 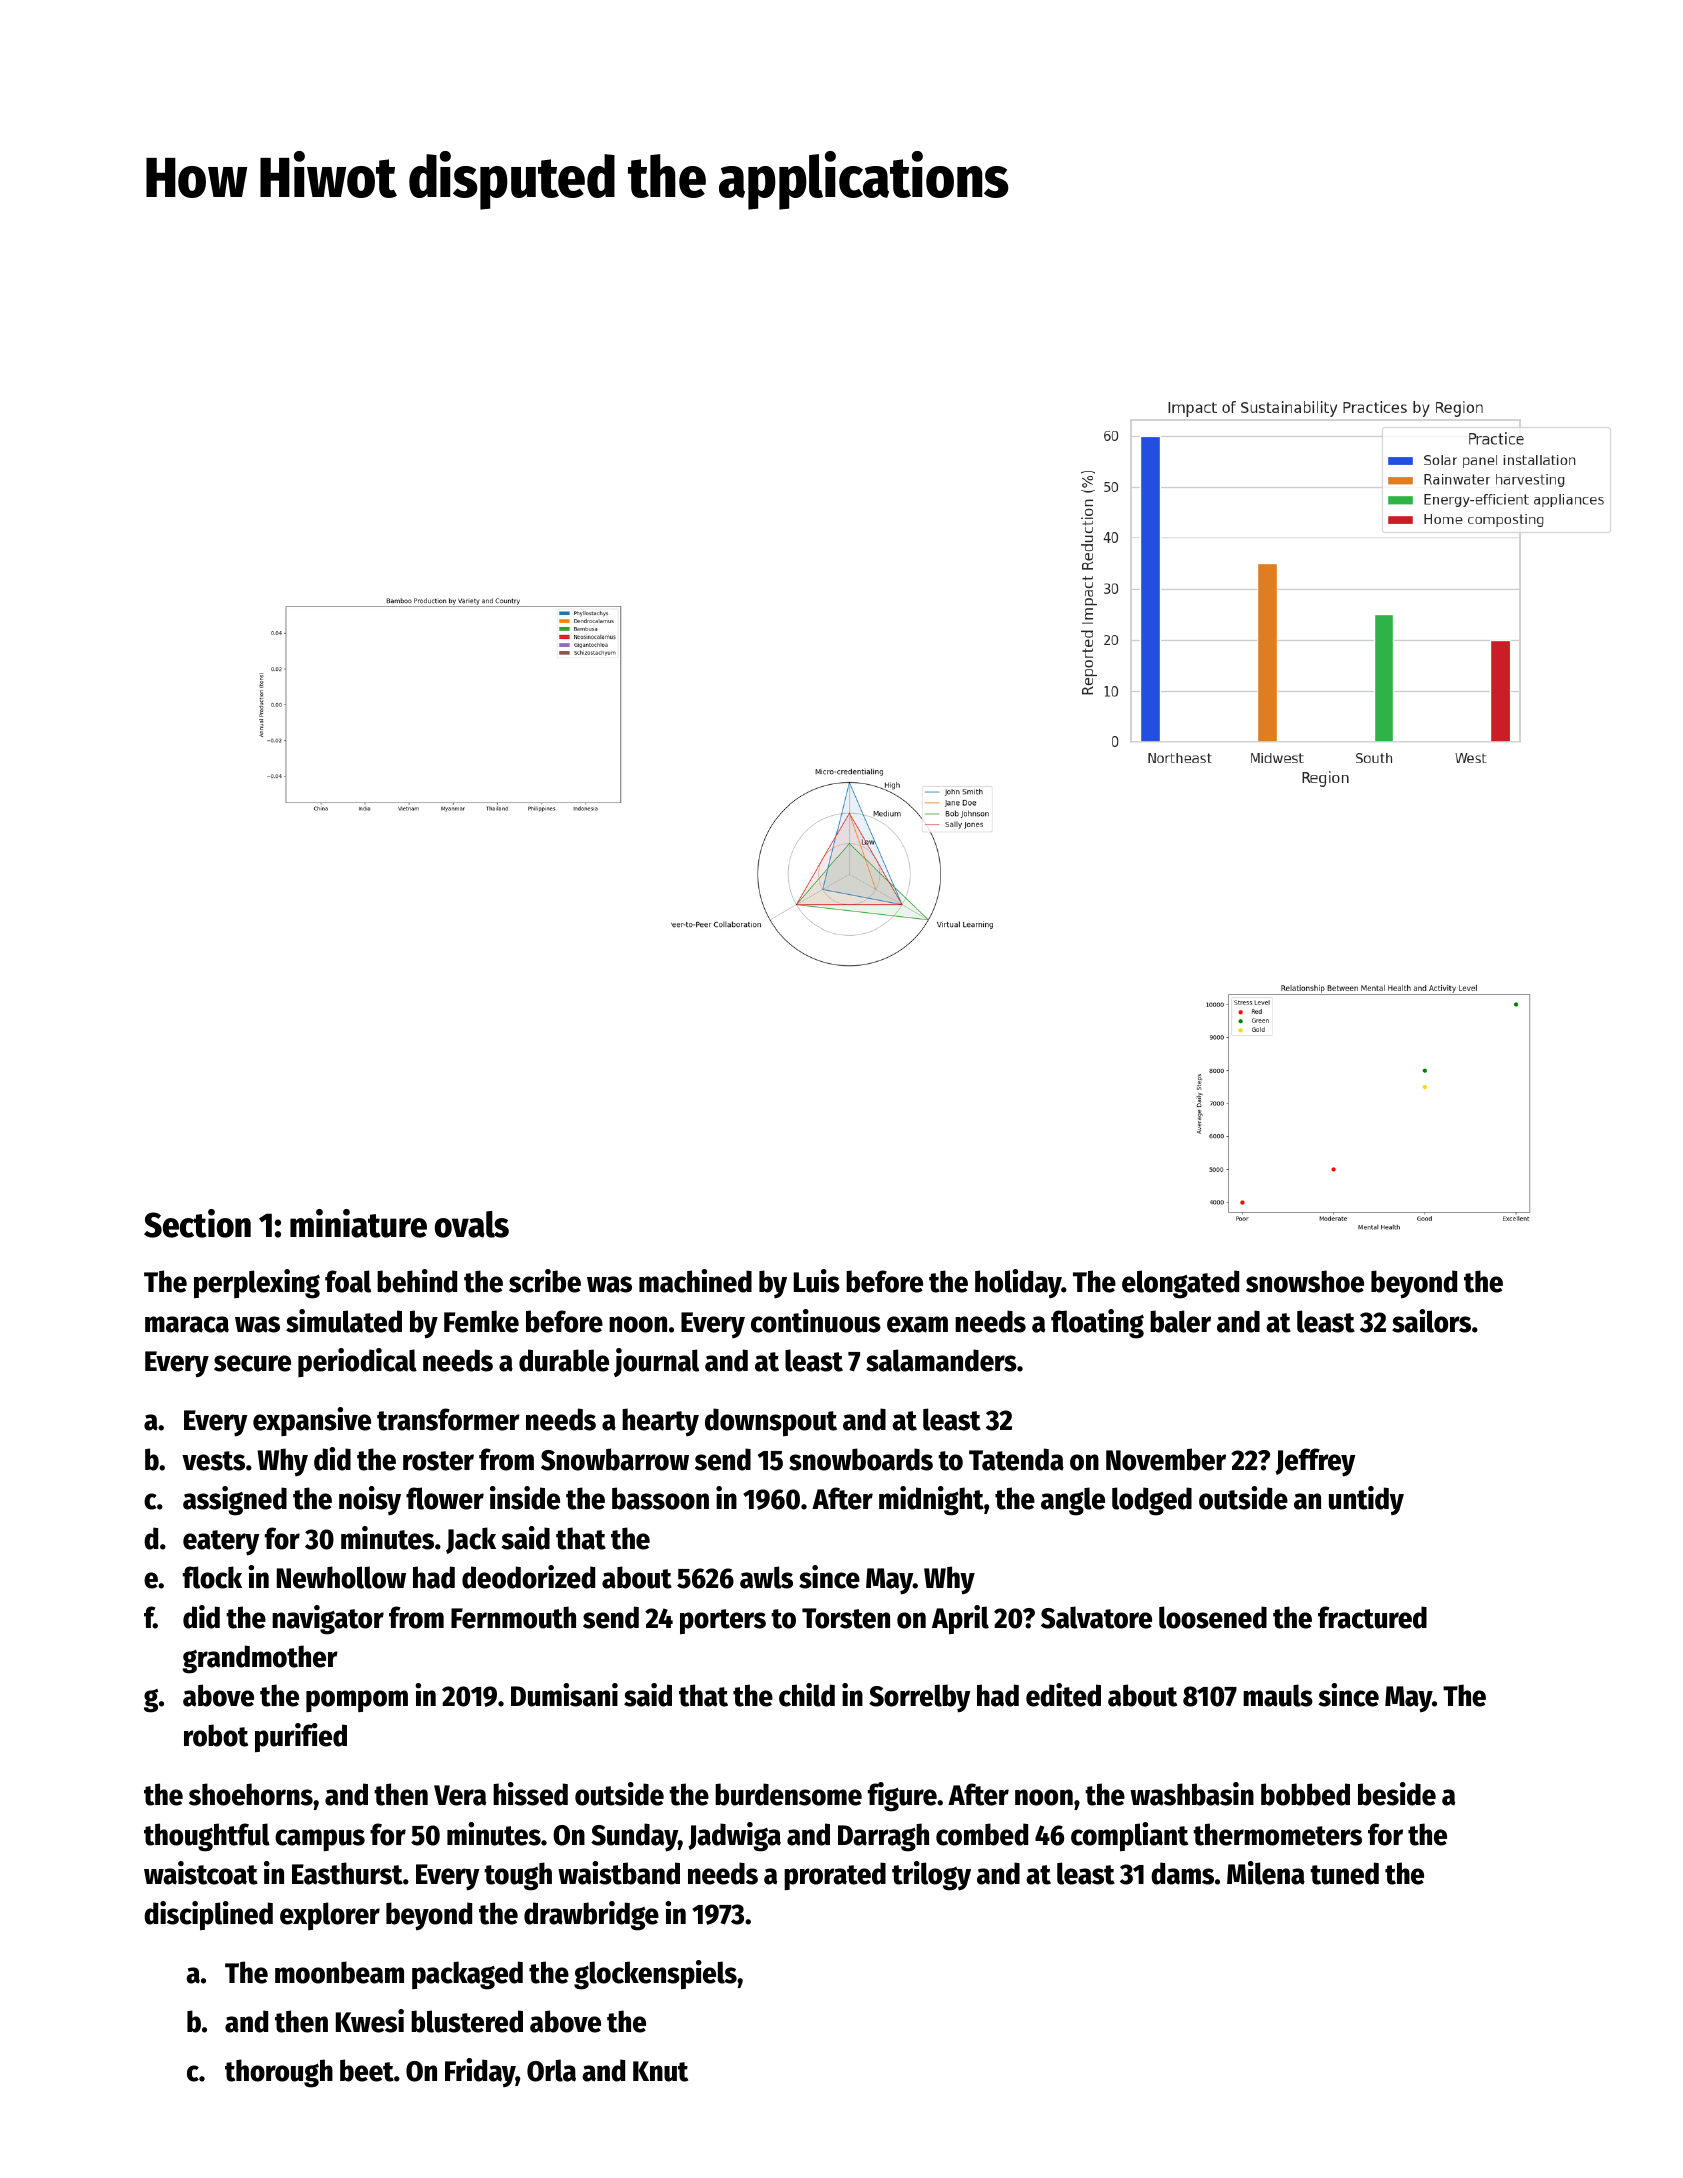 What do you see at coordinates (1018, 1283) in the image?
I see `holiday` at bounding box center [1018, 1283].
